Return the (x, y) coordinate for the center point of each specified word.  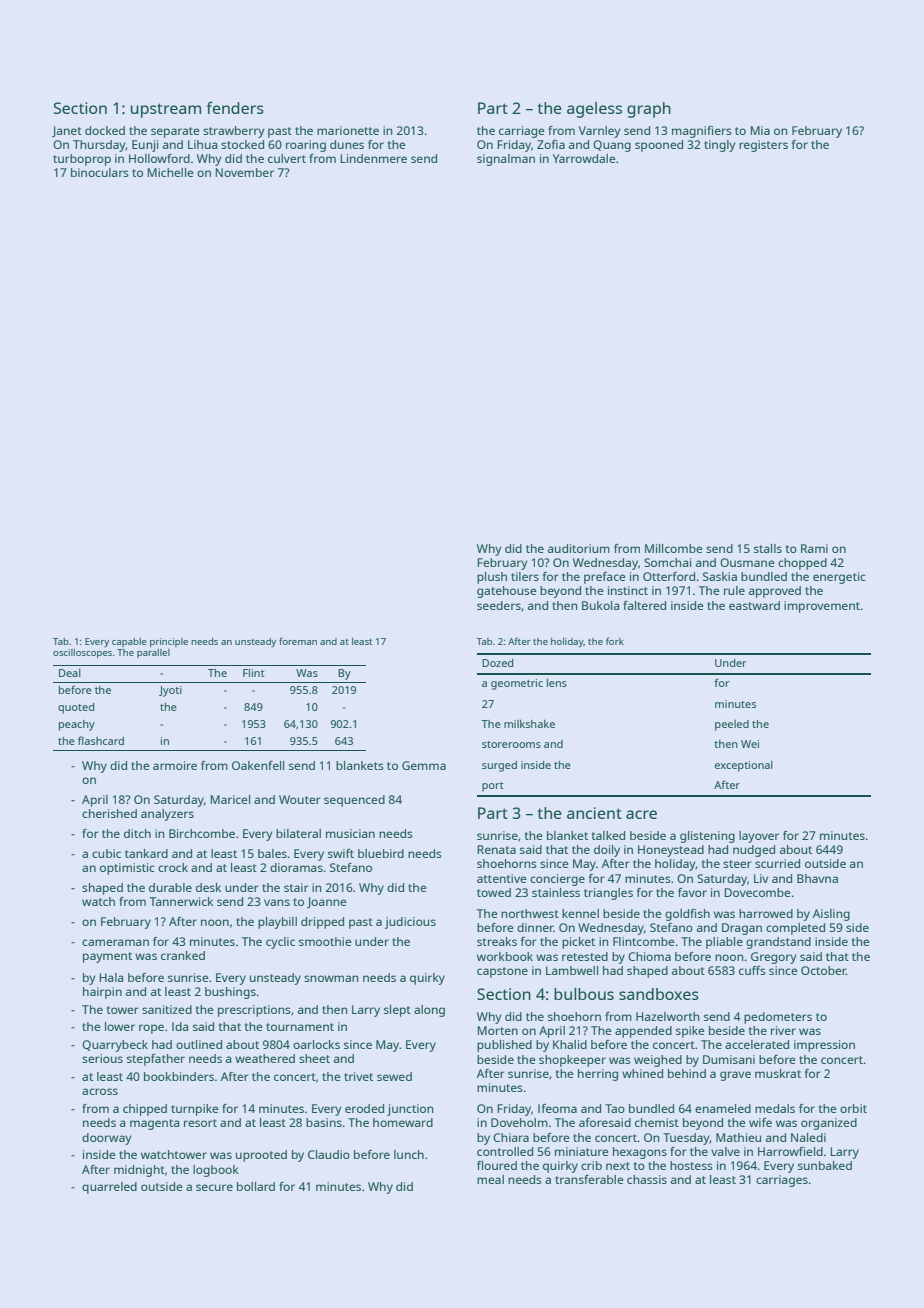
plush (492, 578)
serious (102, 1058)
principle (169, 642)
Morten (497, 1030)
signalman (506, 160)
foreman (298, 641)
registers (763, 146)
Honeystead (671, 851)
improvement (822, 607)
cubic (106, 853)
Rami (814, 548)
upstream (166, 110)
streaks (497, 941)
